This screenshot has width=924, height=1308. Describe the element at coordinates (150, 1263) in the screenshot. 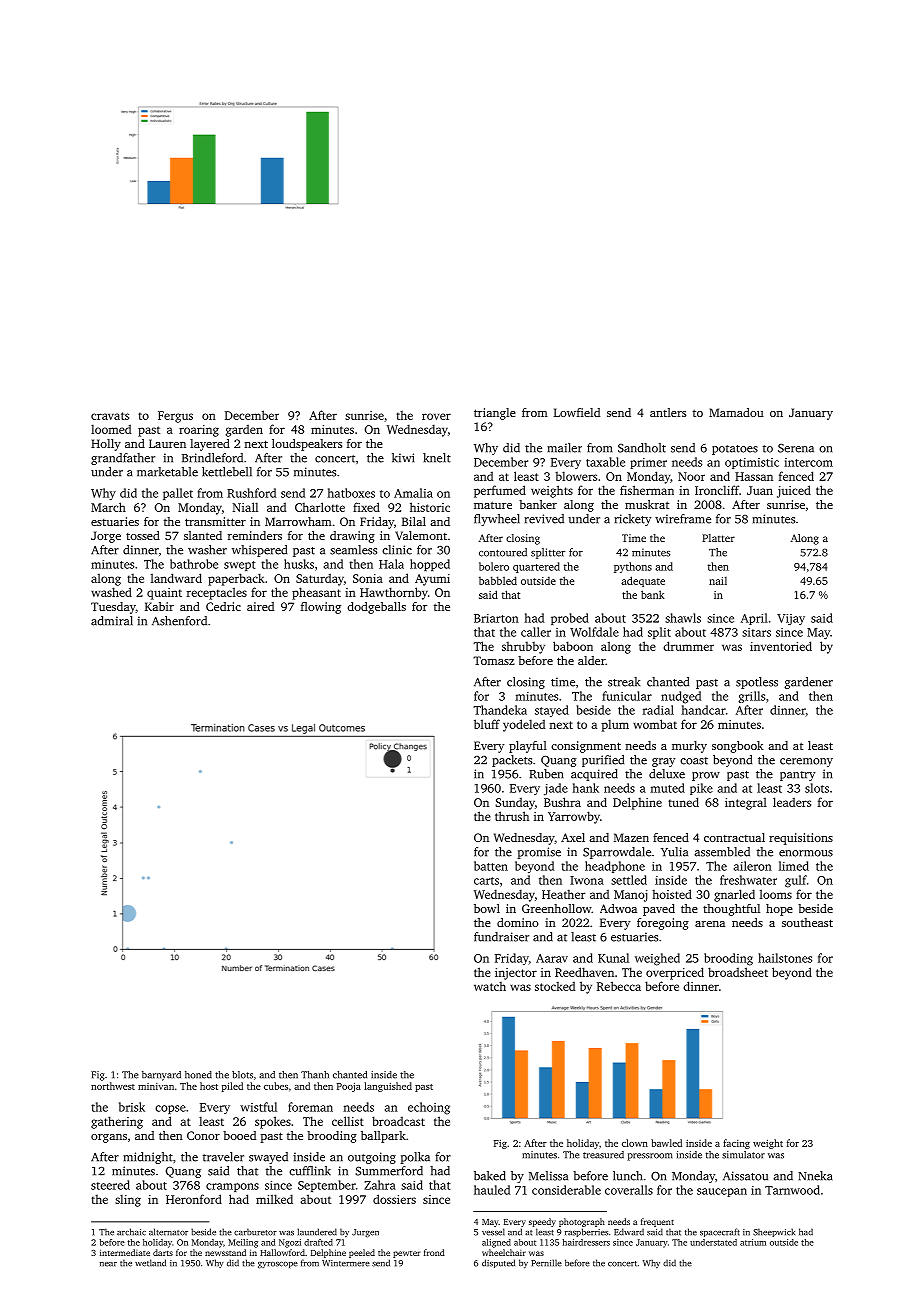

I see `wetland` at that location.
